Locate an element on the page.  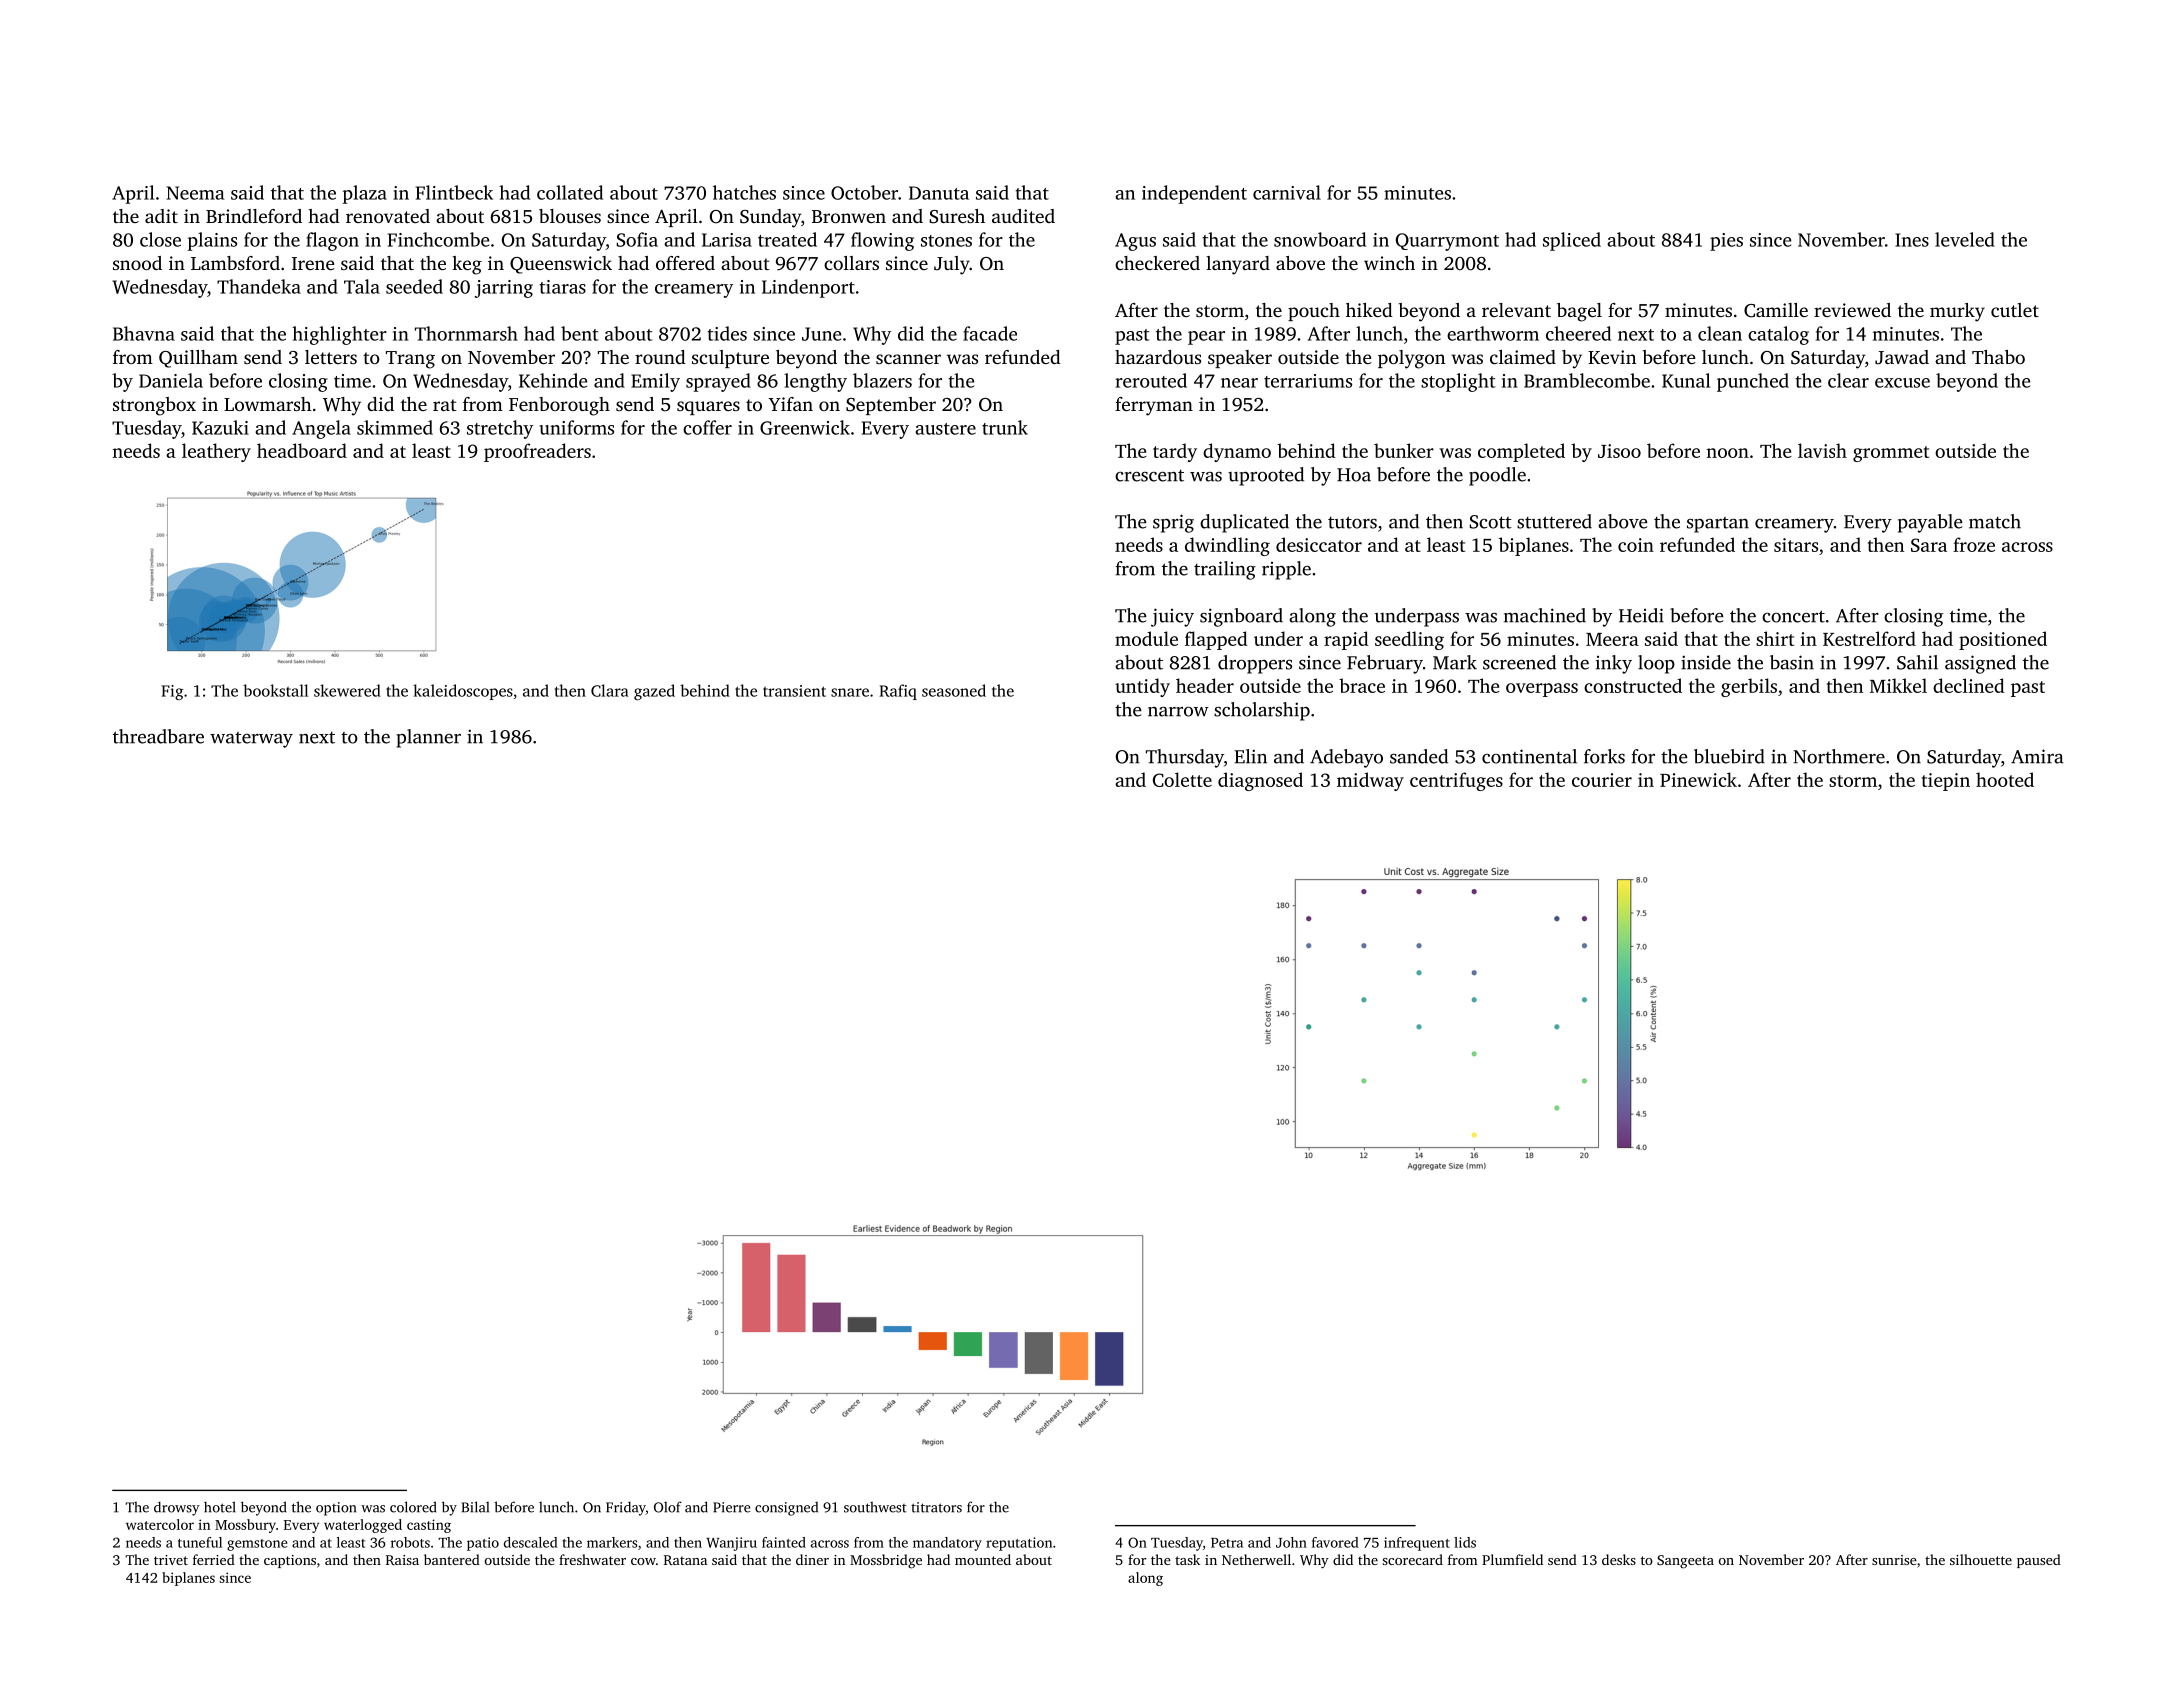
hooted is located at coordinates (2005, 779).
